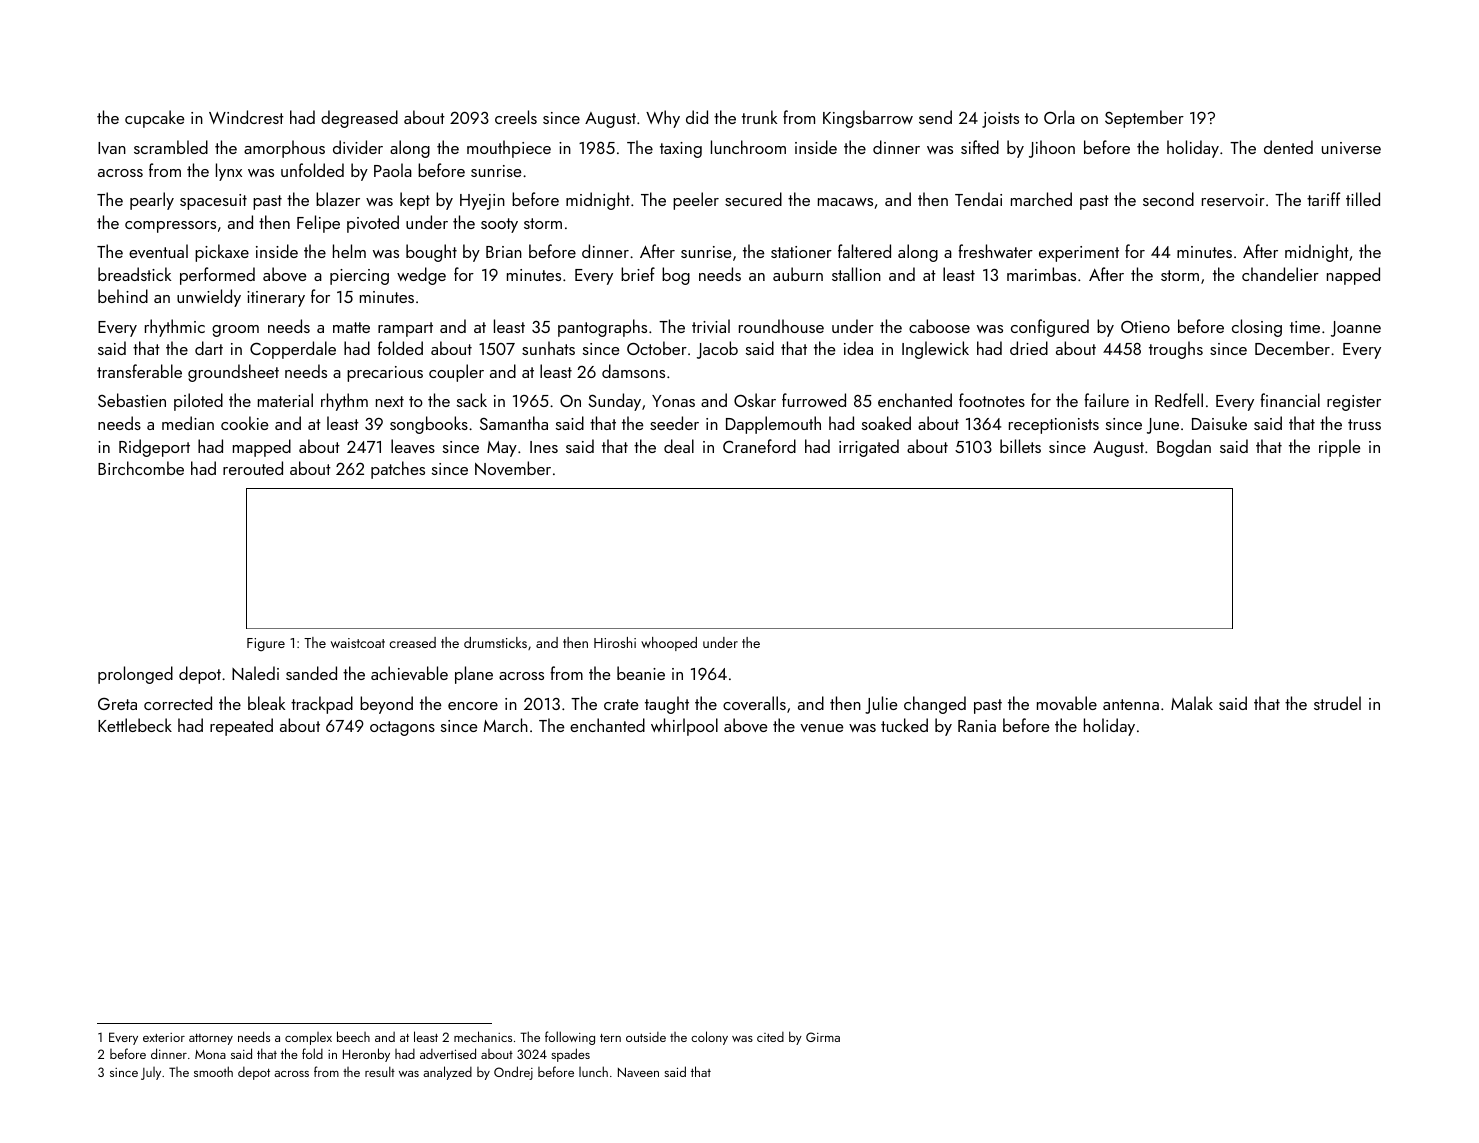 Image resolution: width=1479 pixels, height=1143 pixels. What do you see at coordinates (213, 1071) in the document?
I see `smooth` at bounding box center [213, 1071].
